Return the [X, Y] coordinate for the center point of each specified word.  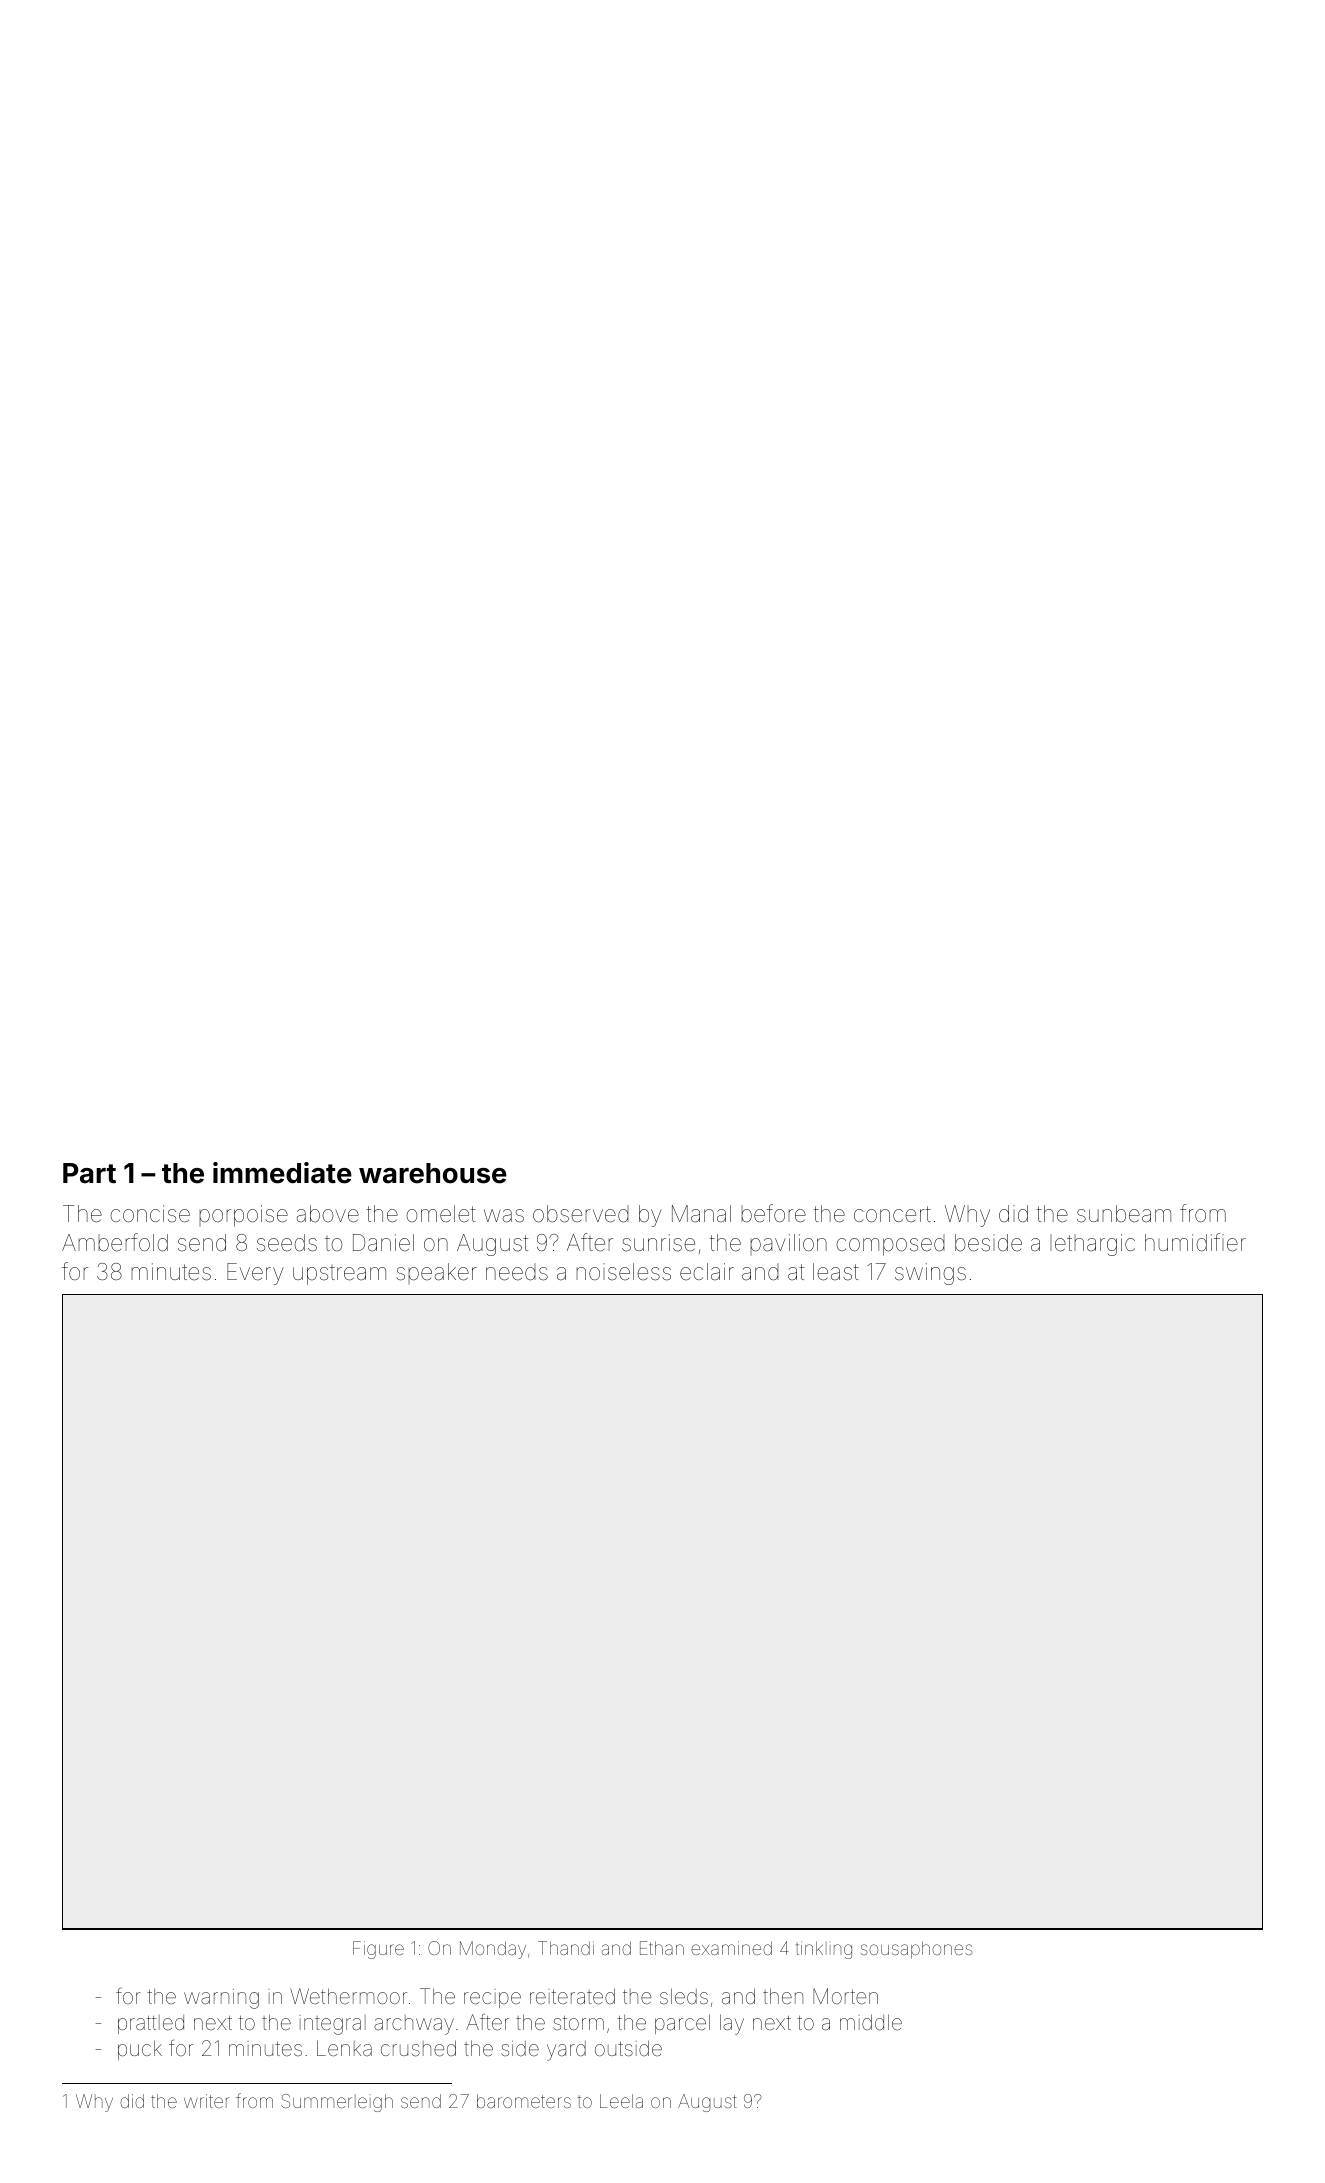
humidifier [1195, 1242]
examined [731, 1948]
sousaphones [917, 1950]
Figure [378, 1950]
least [836, 1272]
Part [89, 1173]
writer [207, 2101]
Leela [621, 2101]
